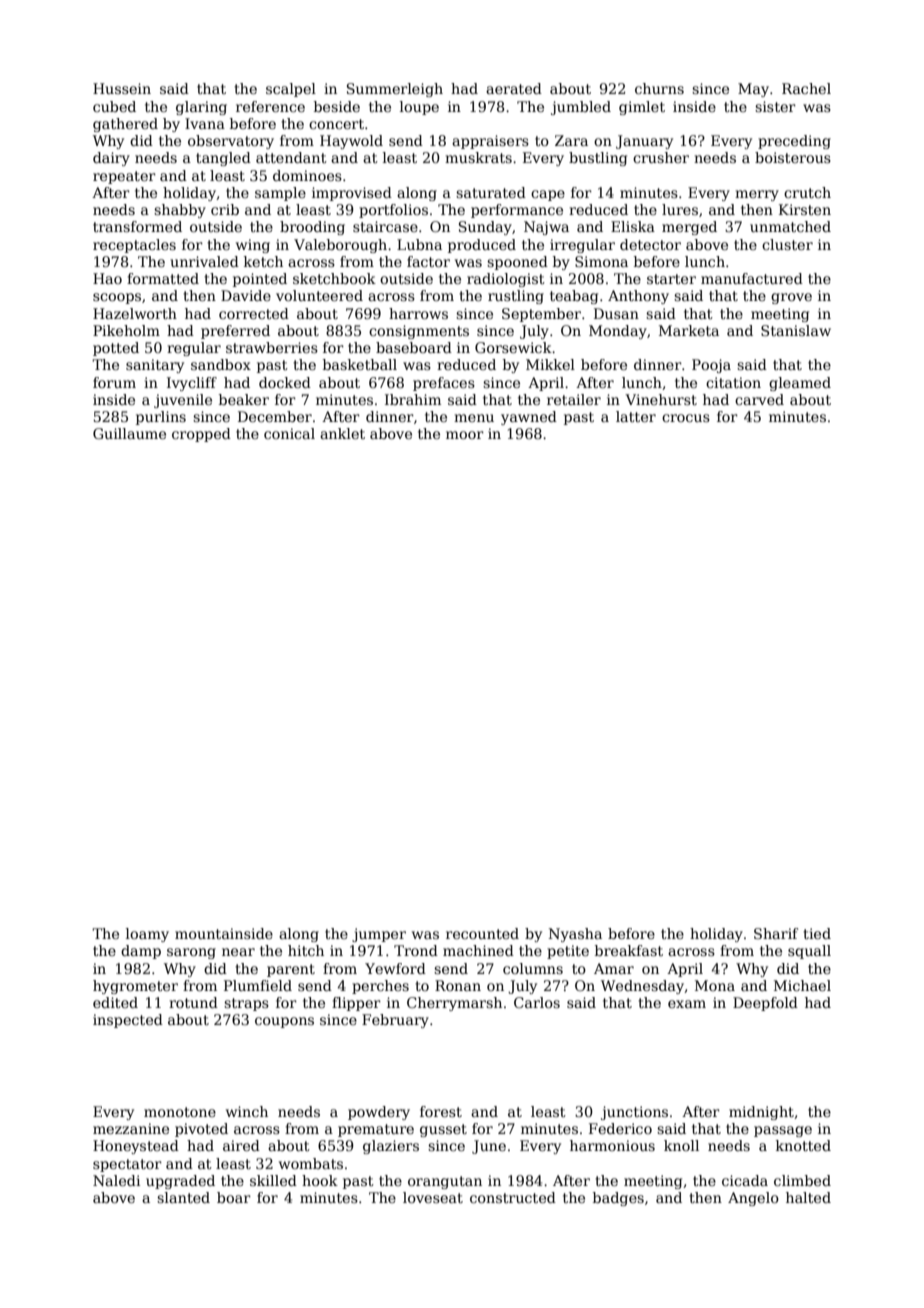  What do you see at coordinates (517, 263) in the screenshot?
I see `spooned` at bounding box center [517, 263].
